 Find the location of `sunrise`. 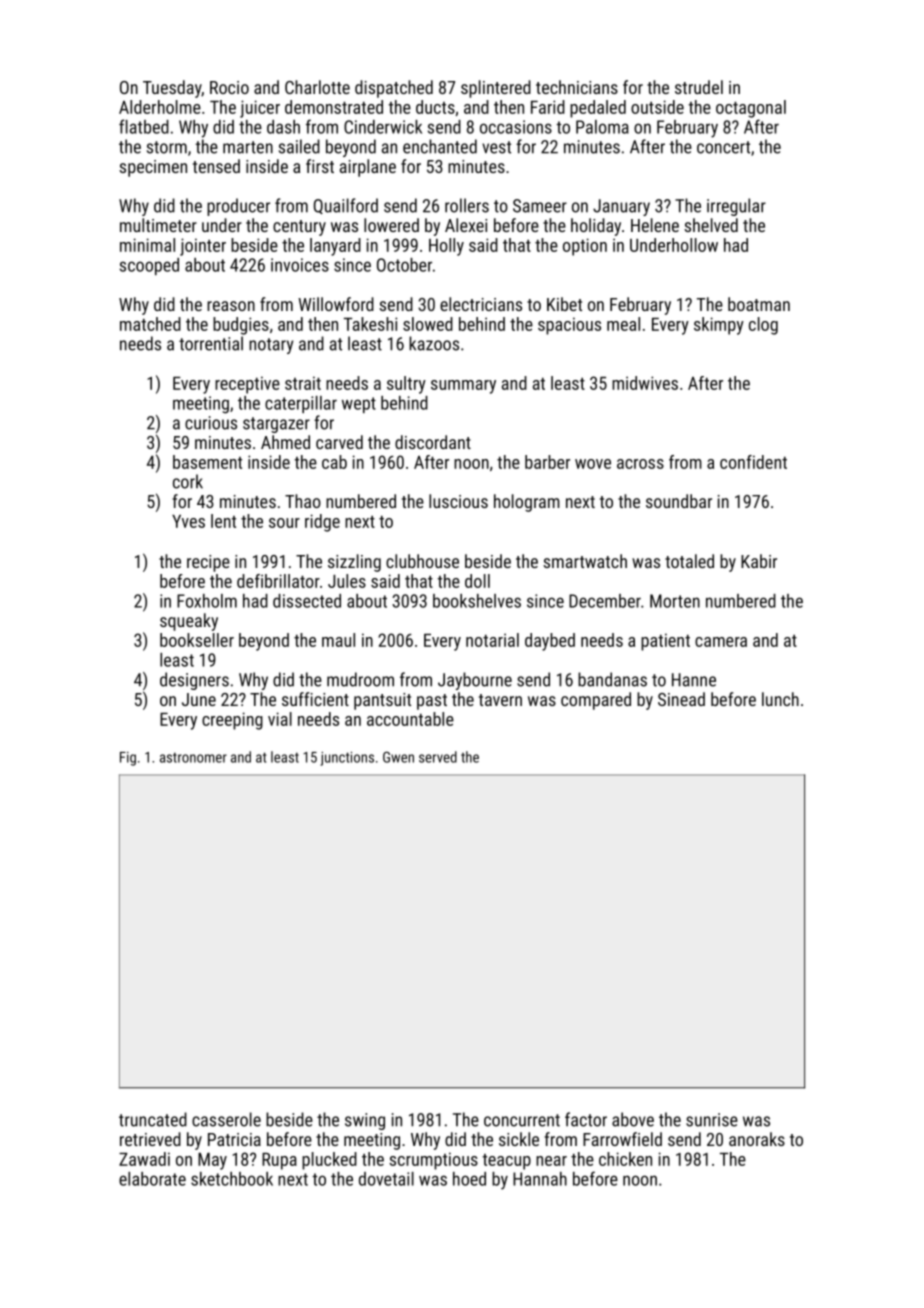

sunrise is located at coordinates (712, 1120).
